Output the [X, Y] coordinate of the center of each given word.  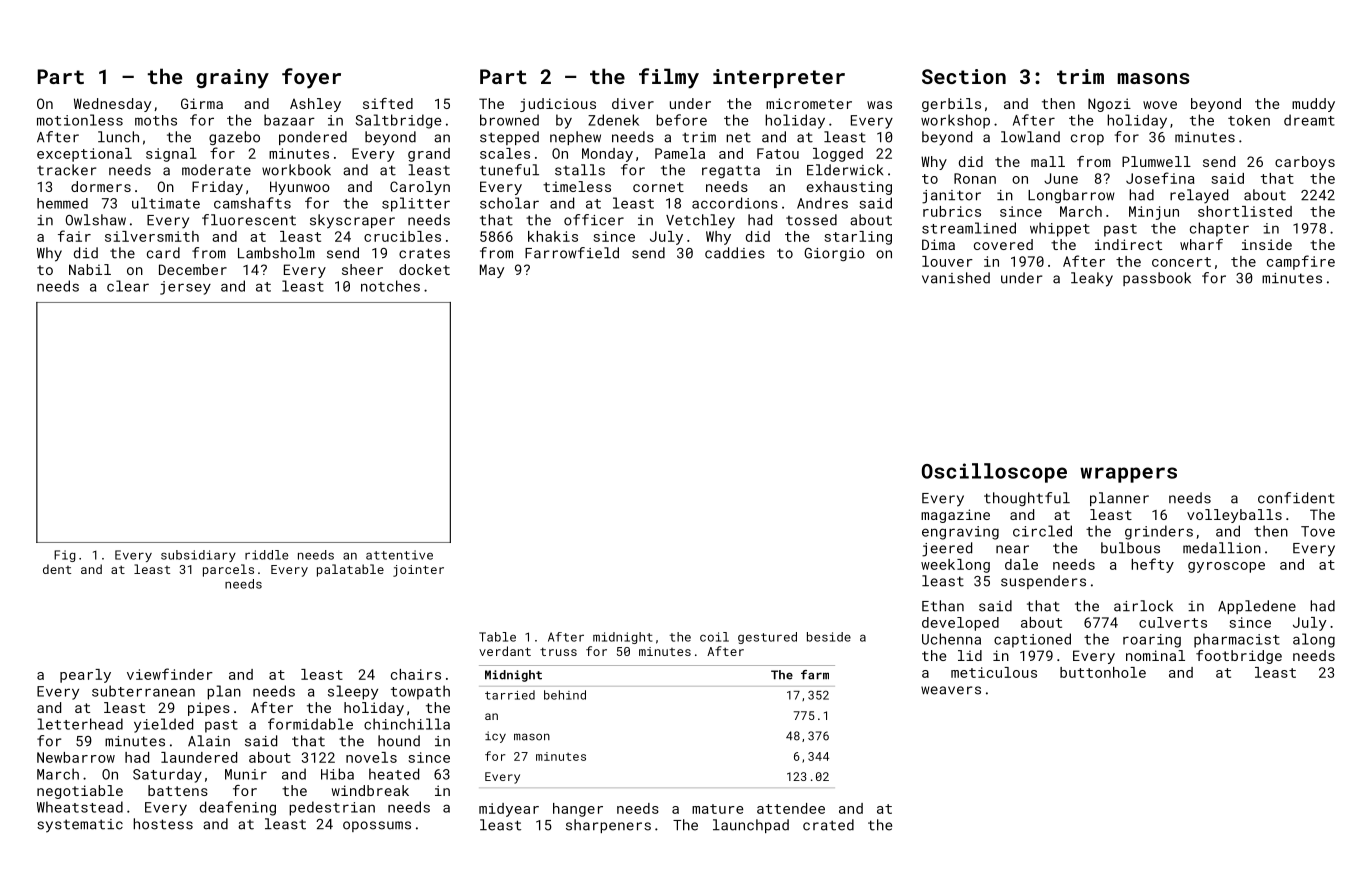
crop [1087, 139]
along [1314, 640]
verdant [505, 651]
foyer [311, 78]
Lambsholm [276, 253]
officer [594, 220]
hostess [163, 824]
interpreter [779, 78]
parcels [228, 570]
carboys [1305, 163]
